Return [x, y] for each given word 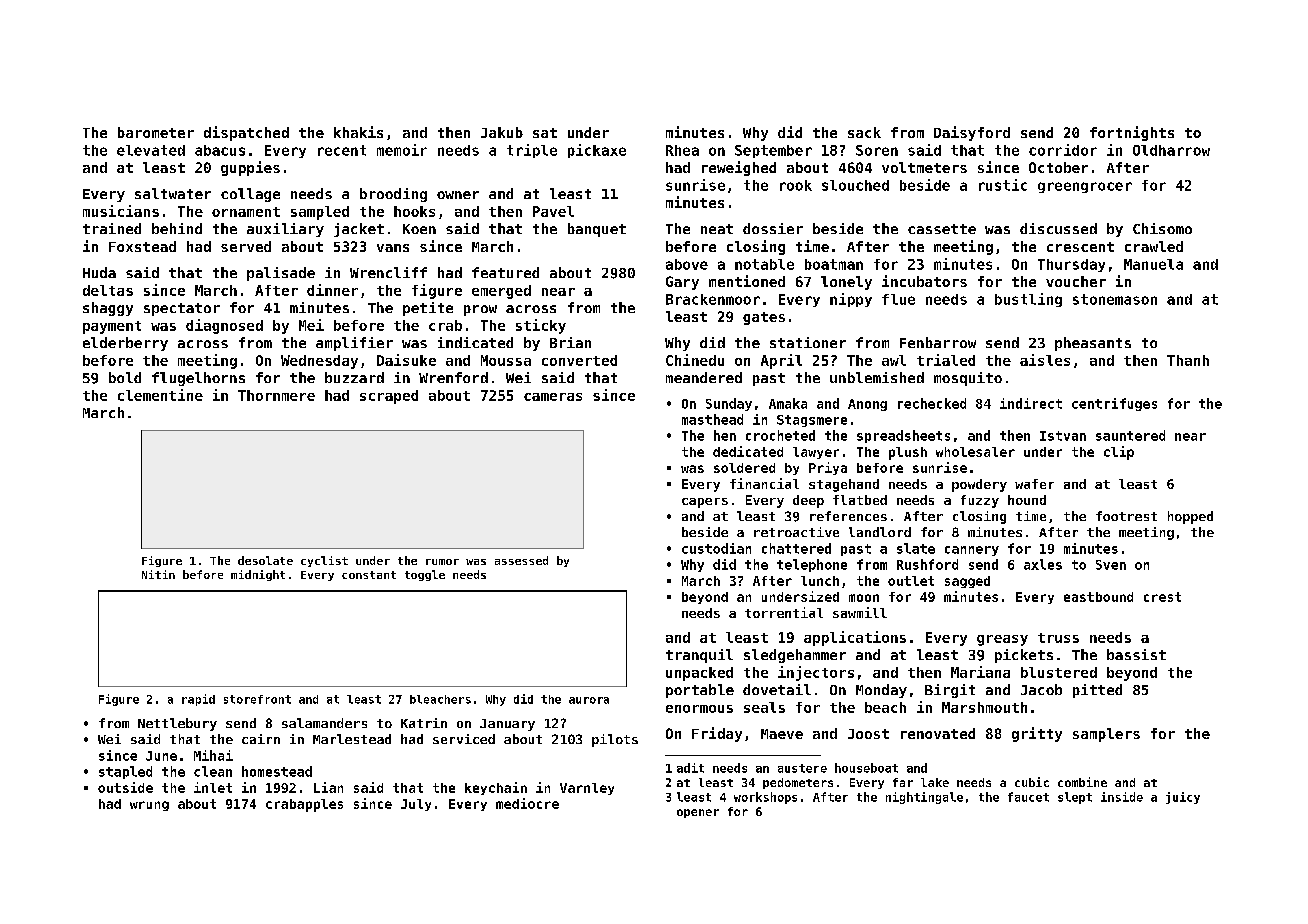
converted [579, 360]
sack [864, 132]
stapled [125, 772]
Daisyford [972, 133]
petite [428, 309]
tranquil [699, 656]
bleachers [440, 699]
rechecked [932, 403]
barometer [156, 132]
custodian [716, 548]
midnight [258, 575]
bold [125, 377]
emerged [501, 292]
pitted [1097, 691]
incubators [924, 281]
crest [1162, 597]
